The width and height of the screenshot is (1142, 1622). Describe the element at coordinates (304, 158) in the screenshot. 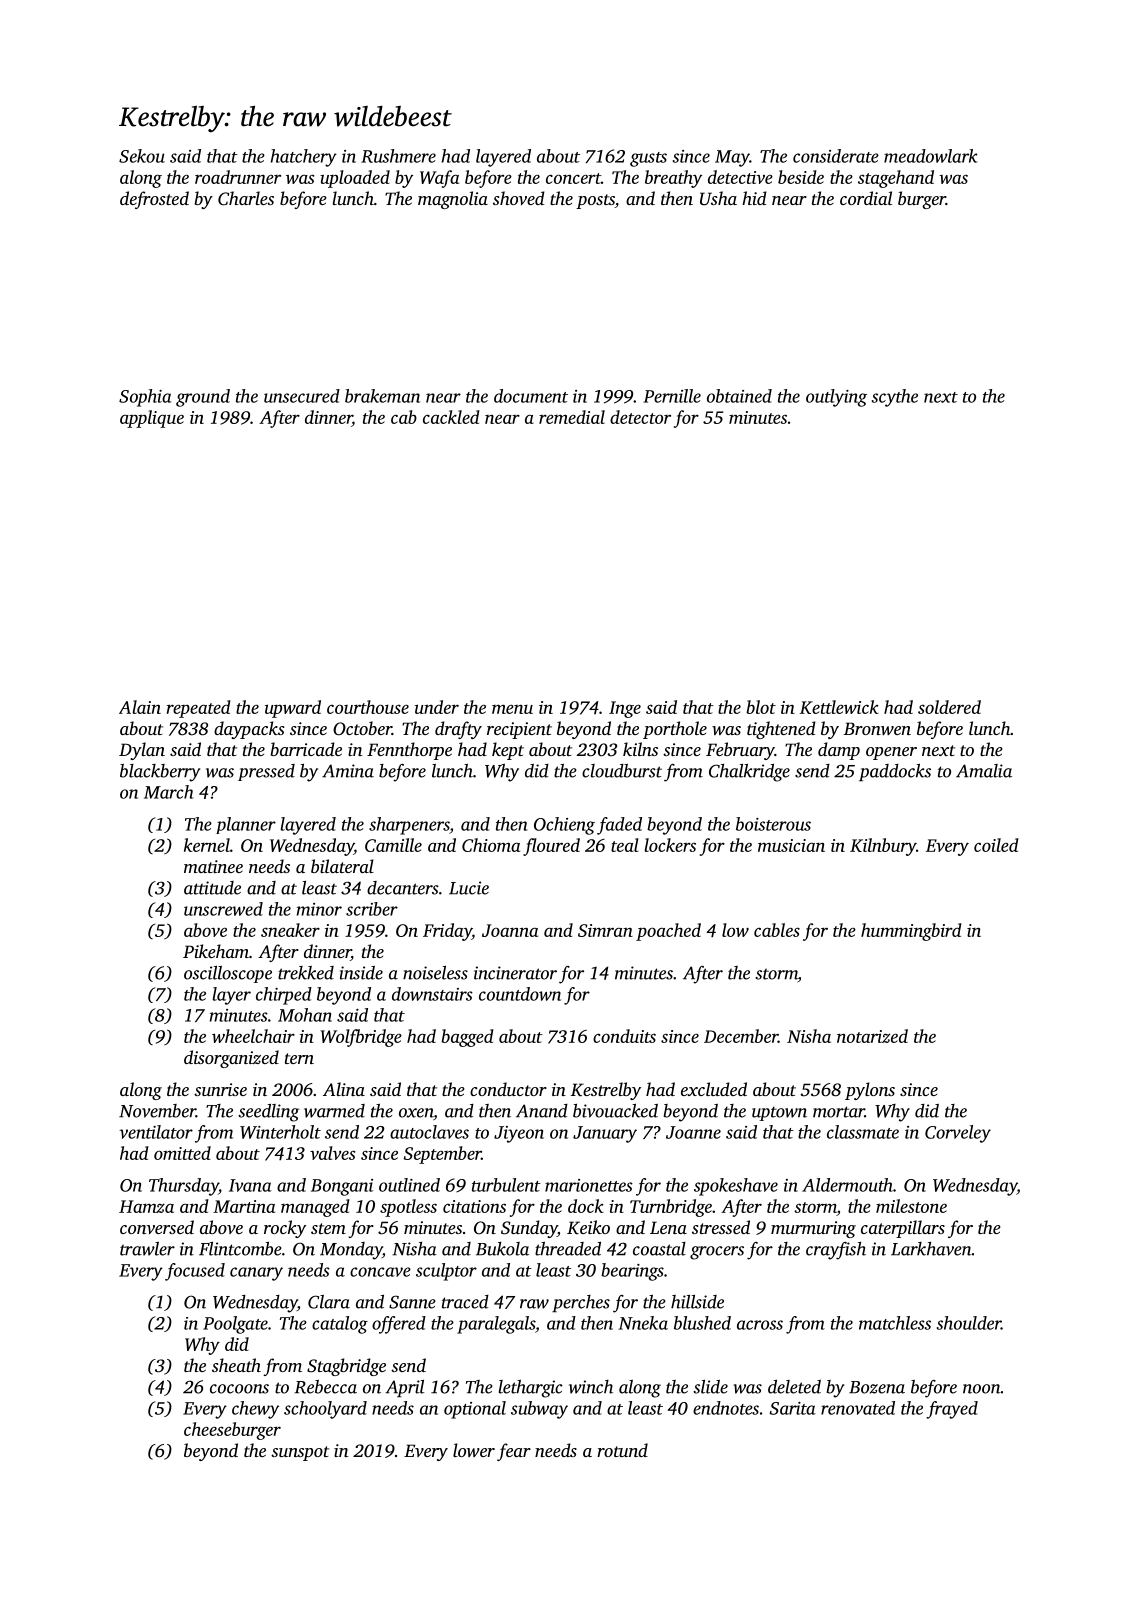

I see `hatchery` at that location.
